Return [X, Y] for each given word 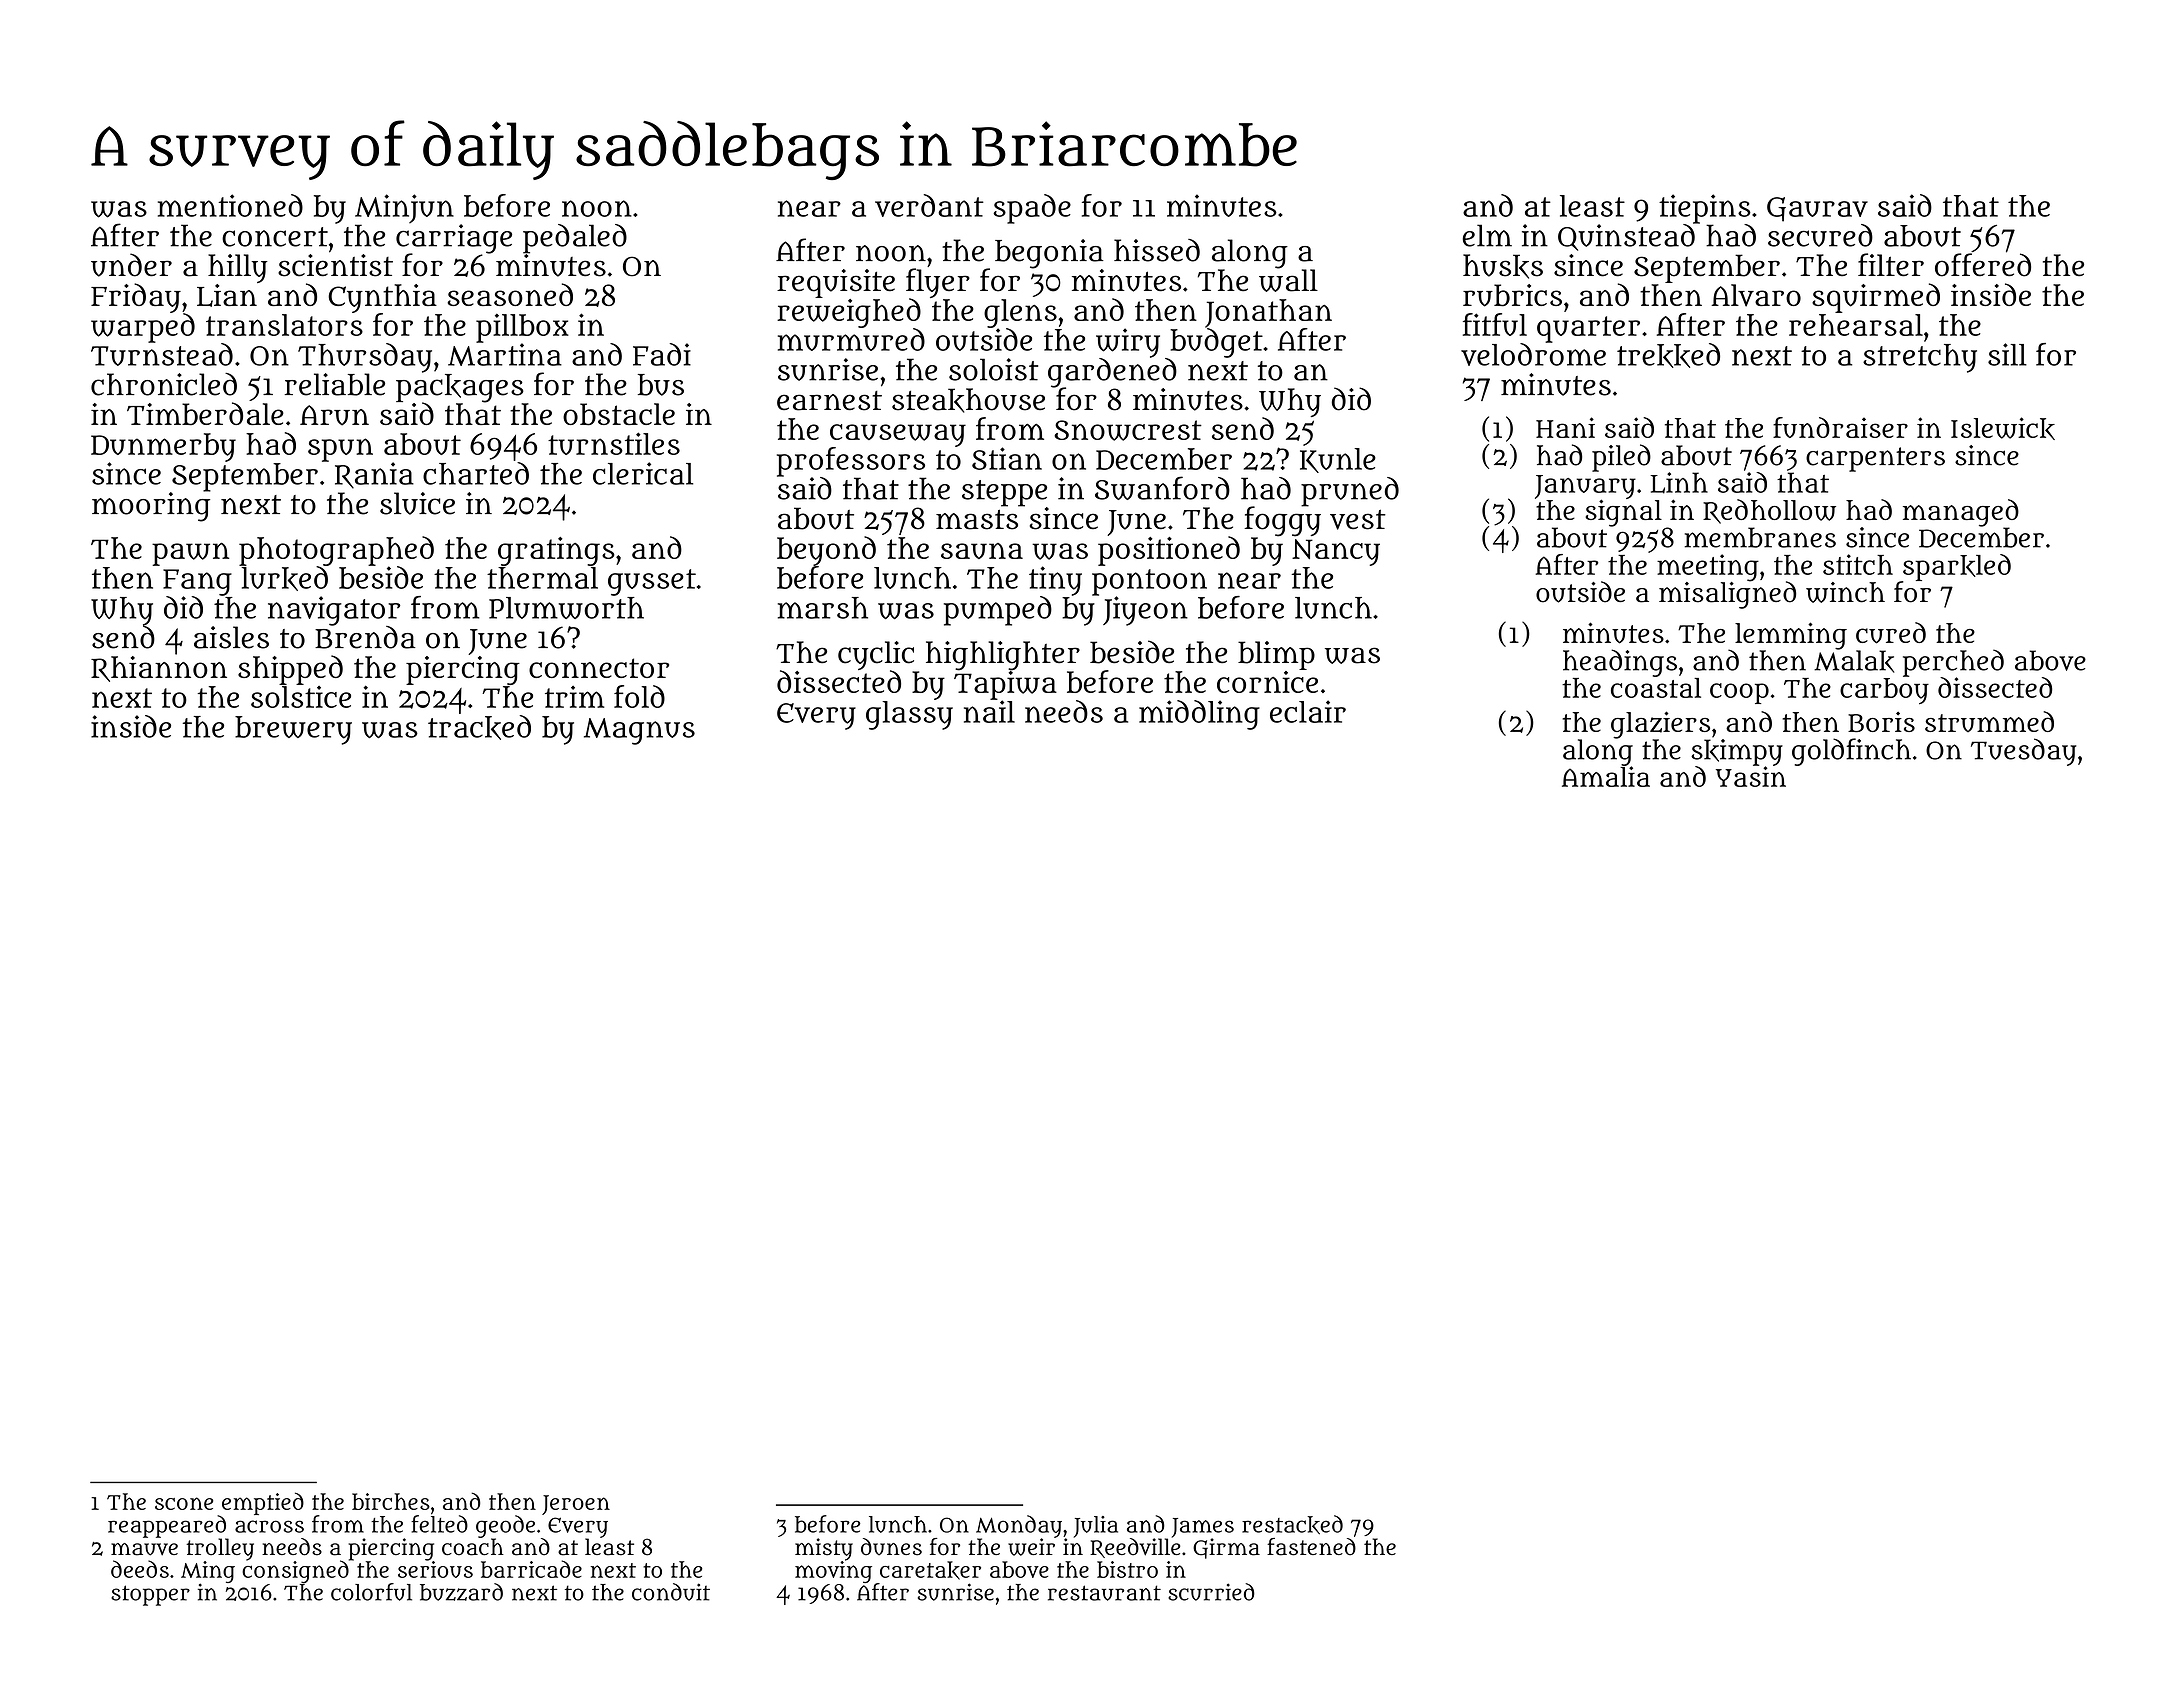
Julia [1096, 1527]
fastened [1311, 1547]
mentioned [230, 205]
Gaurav [1817, 209]
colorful [371, 1592]
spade [1032, 209]
